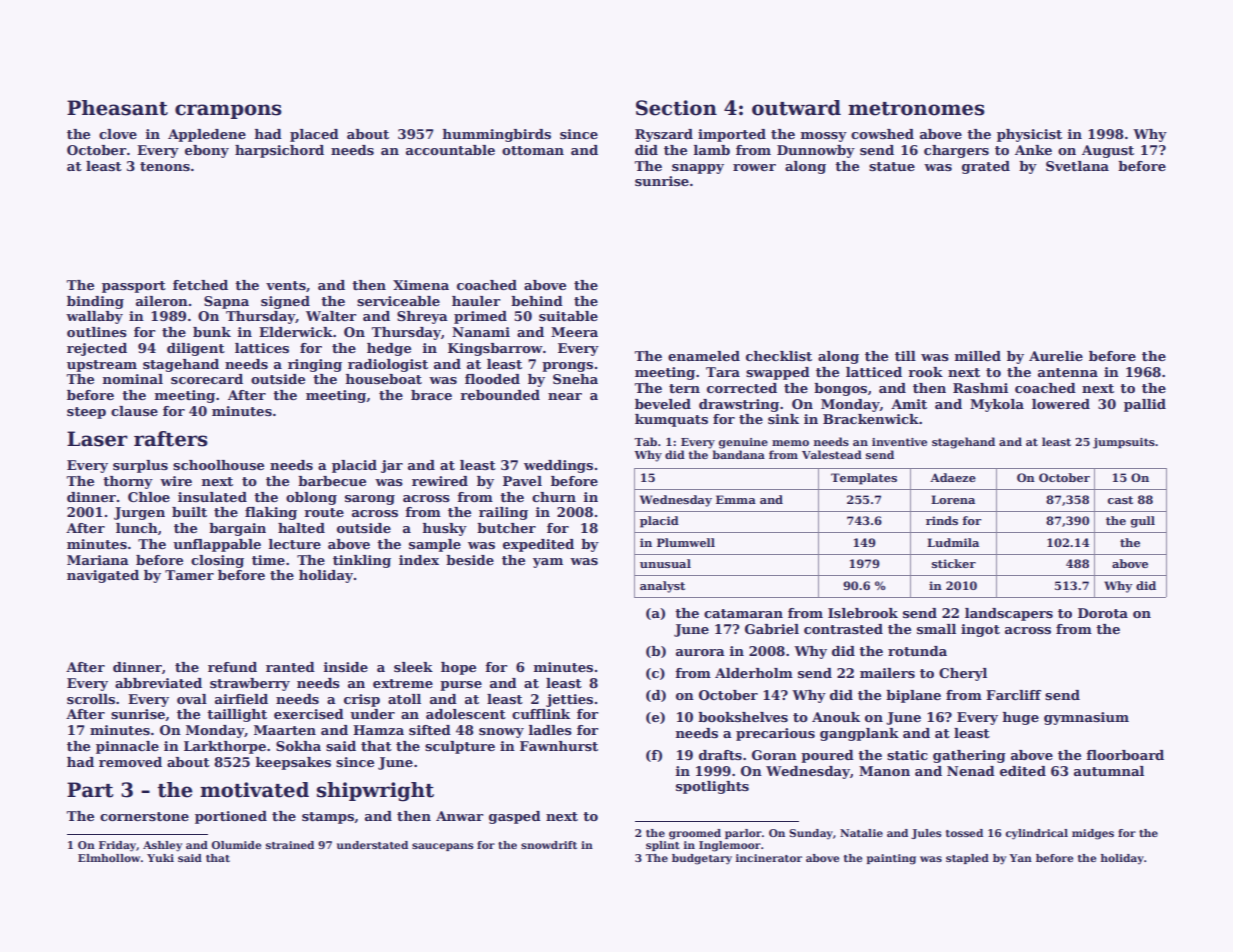 This image has height=952, width=1233. What do you see at coordinates (165, 166) in the image?
I see `tenons` at bounding box center [165, 166].
